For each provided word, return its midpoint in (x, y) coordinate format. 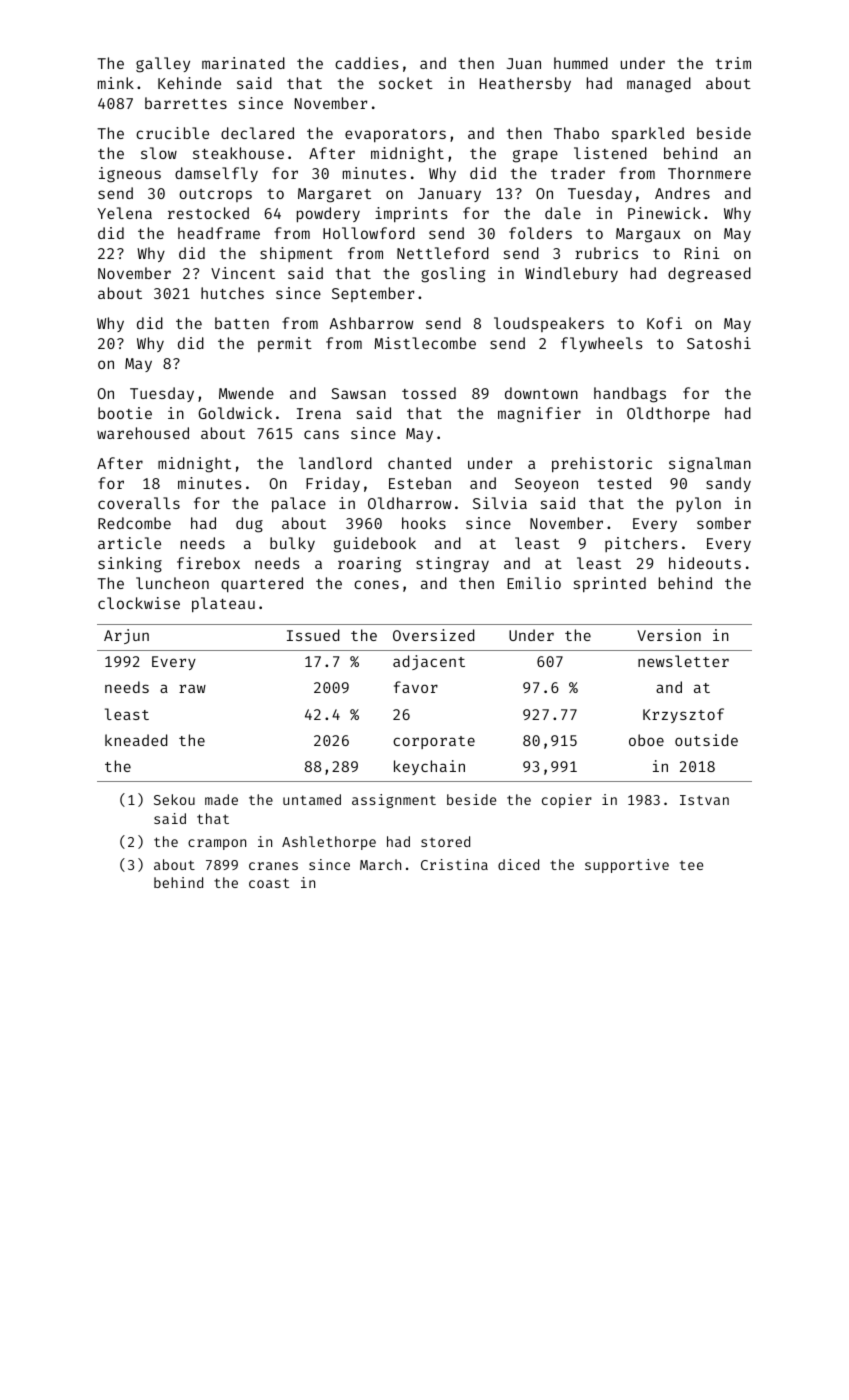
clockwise (139, 603)
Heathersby (525, 84)
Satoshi (719, 343)
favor (416, 687)
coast (269, 883)
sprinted (610, 584)
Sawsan (358, 393)
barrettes (186, 103)
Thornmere (709, 173)
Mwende (246, 393)
